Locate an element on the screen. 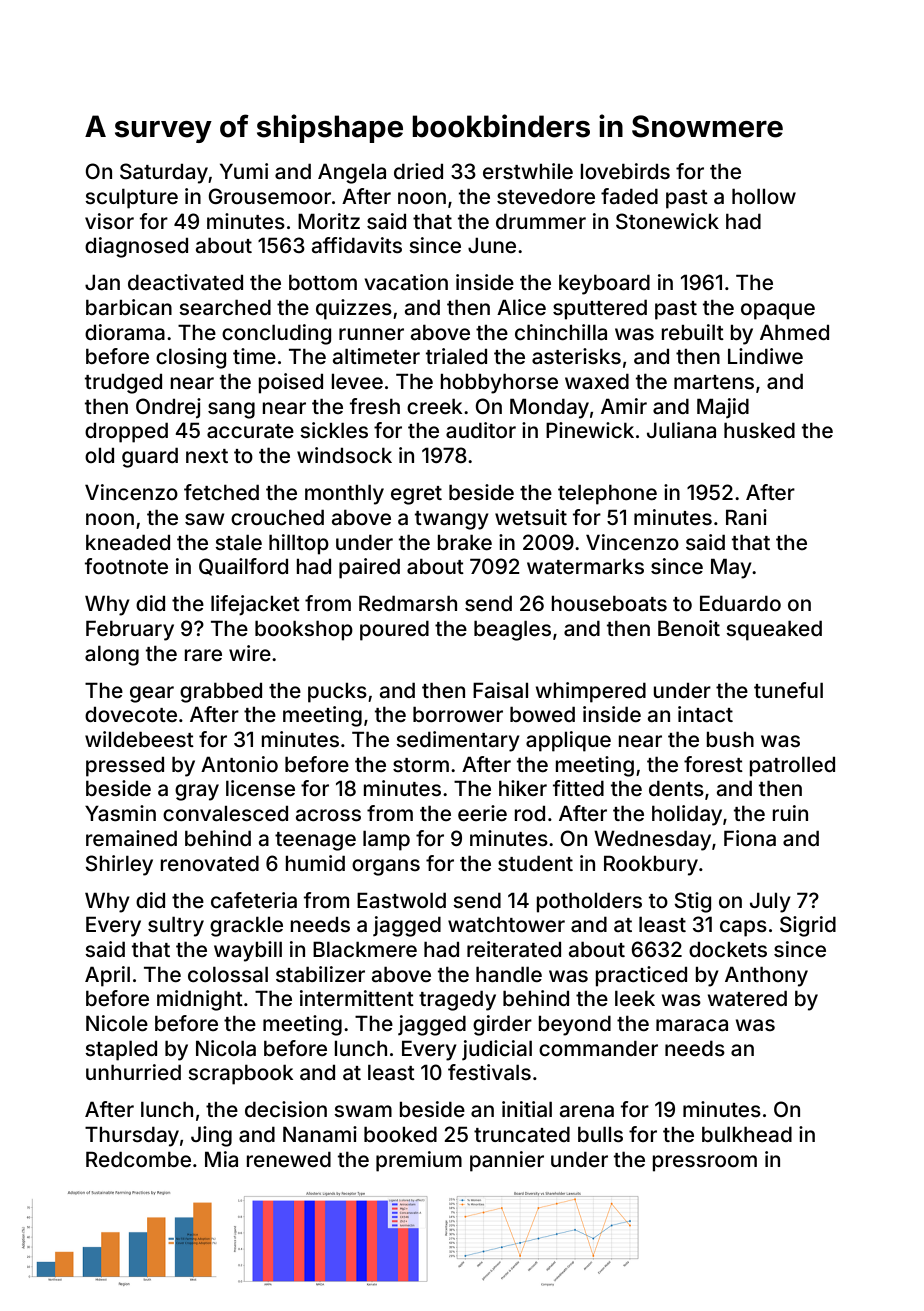 Image resolution: width=924 pixels, height=1311 pixels. Yasmin is located at coordinates (120, 813).
